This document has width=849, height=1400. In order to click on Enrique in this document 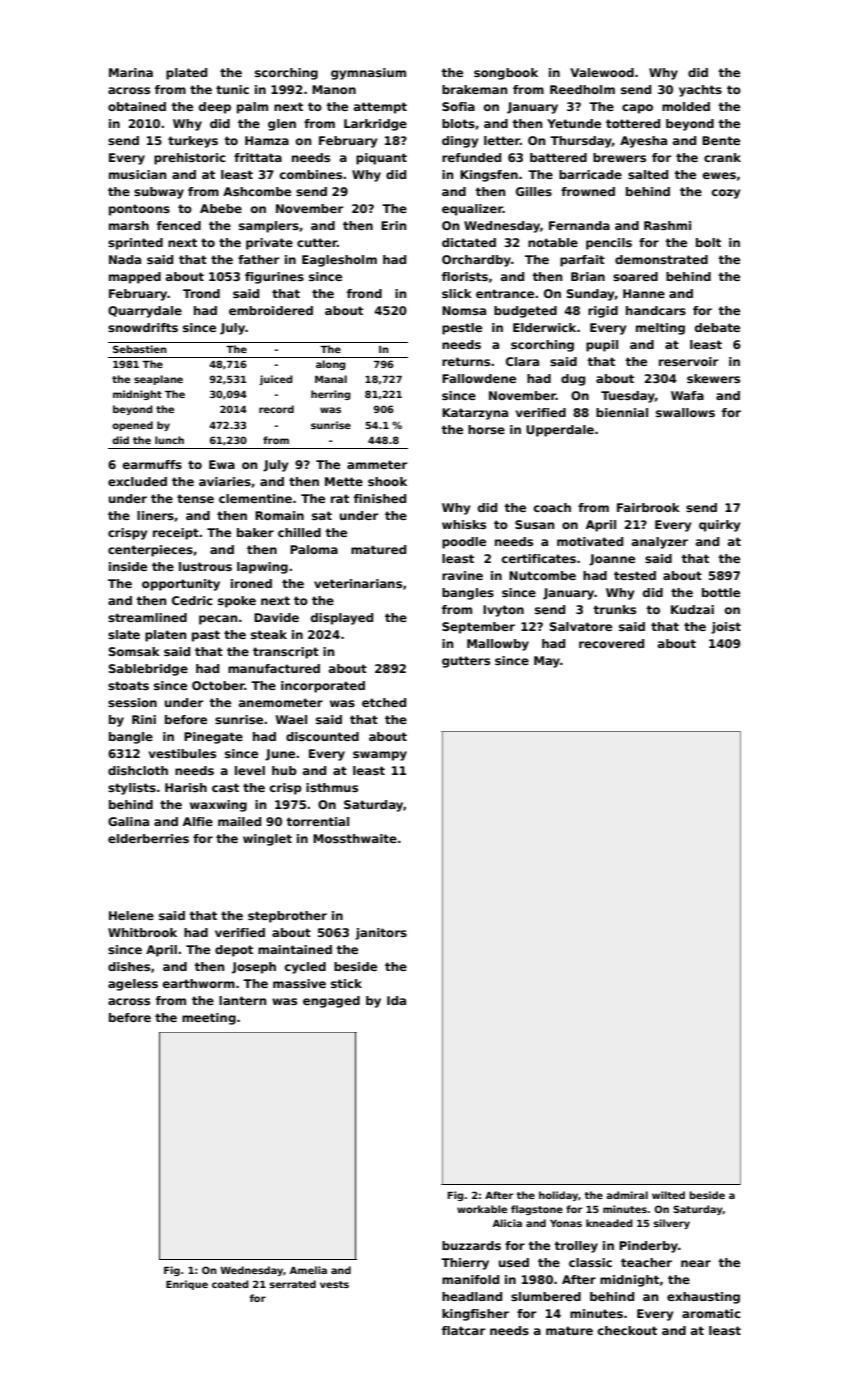, I will do `click(187, 1285)`.
